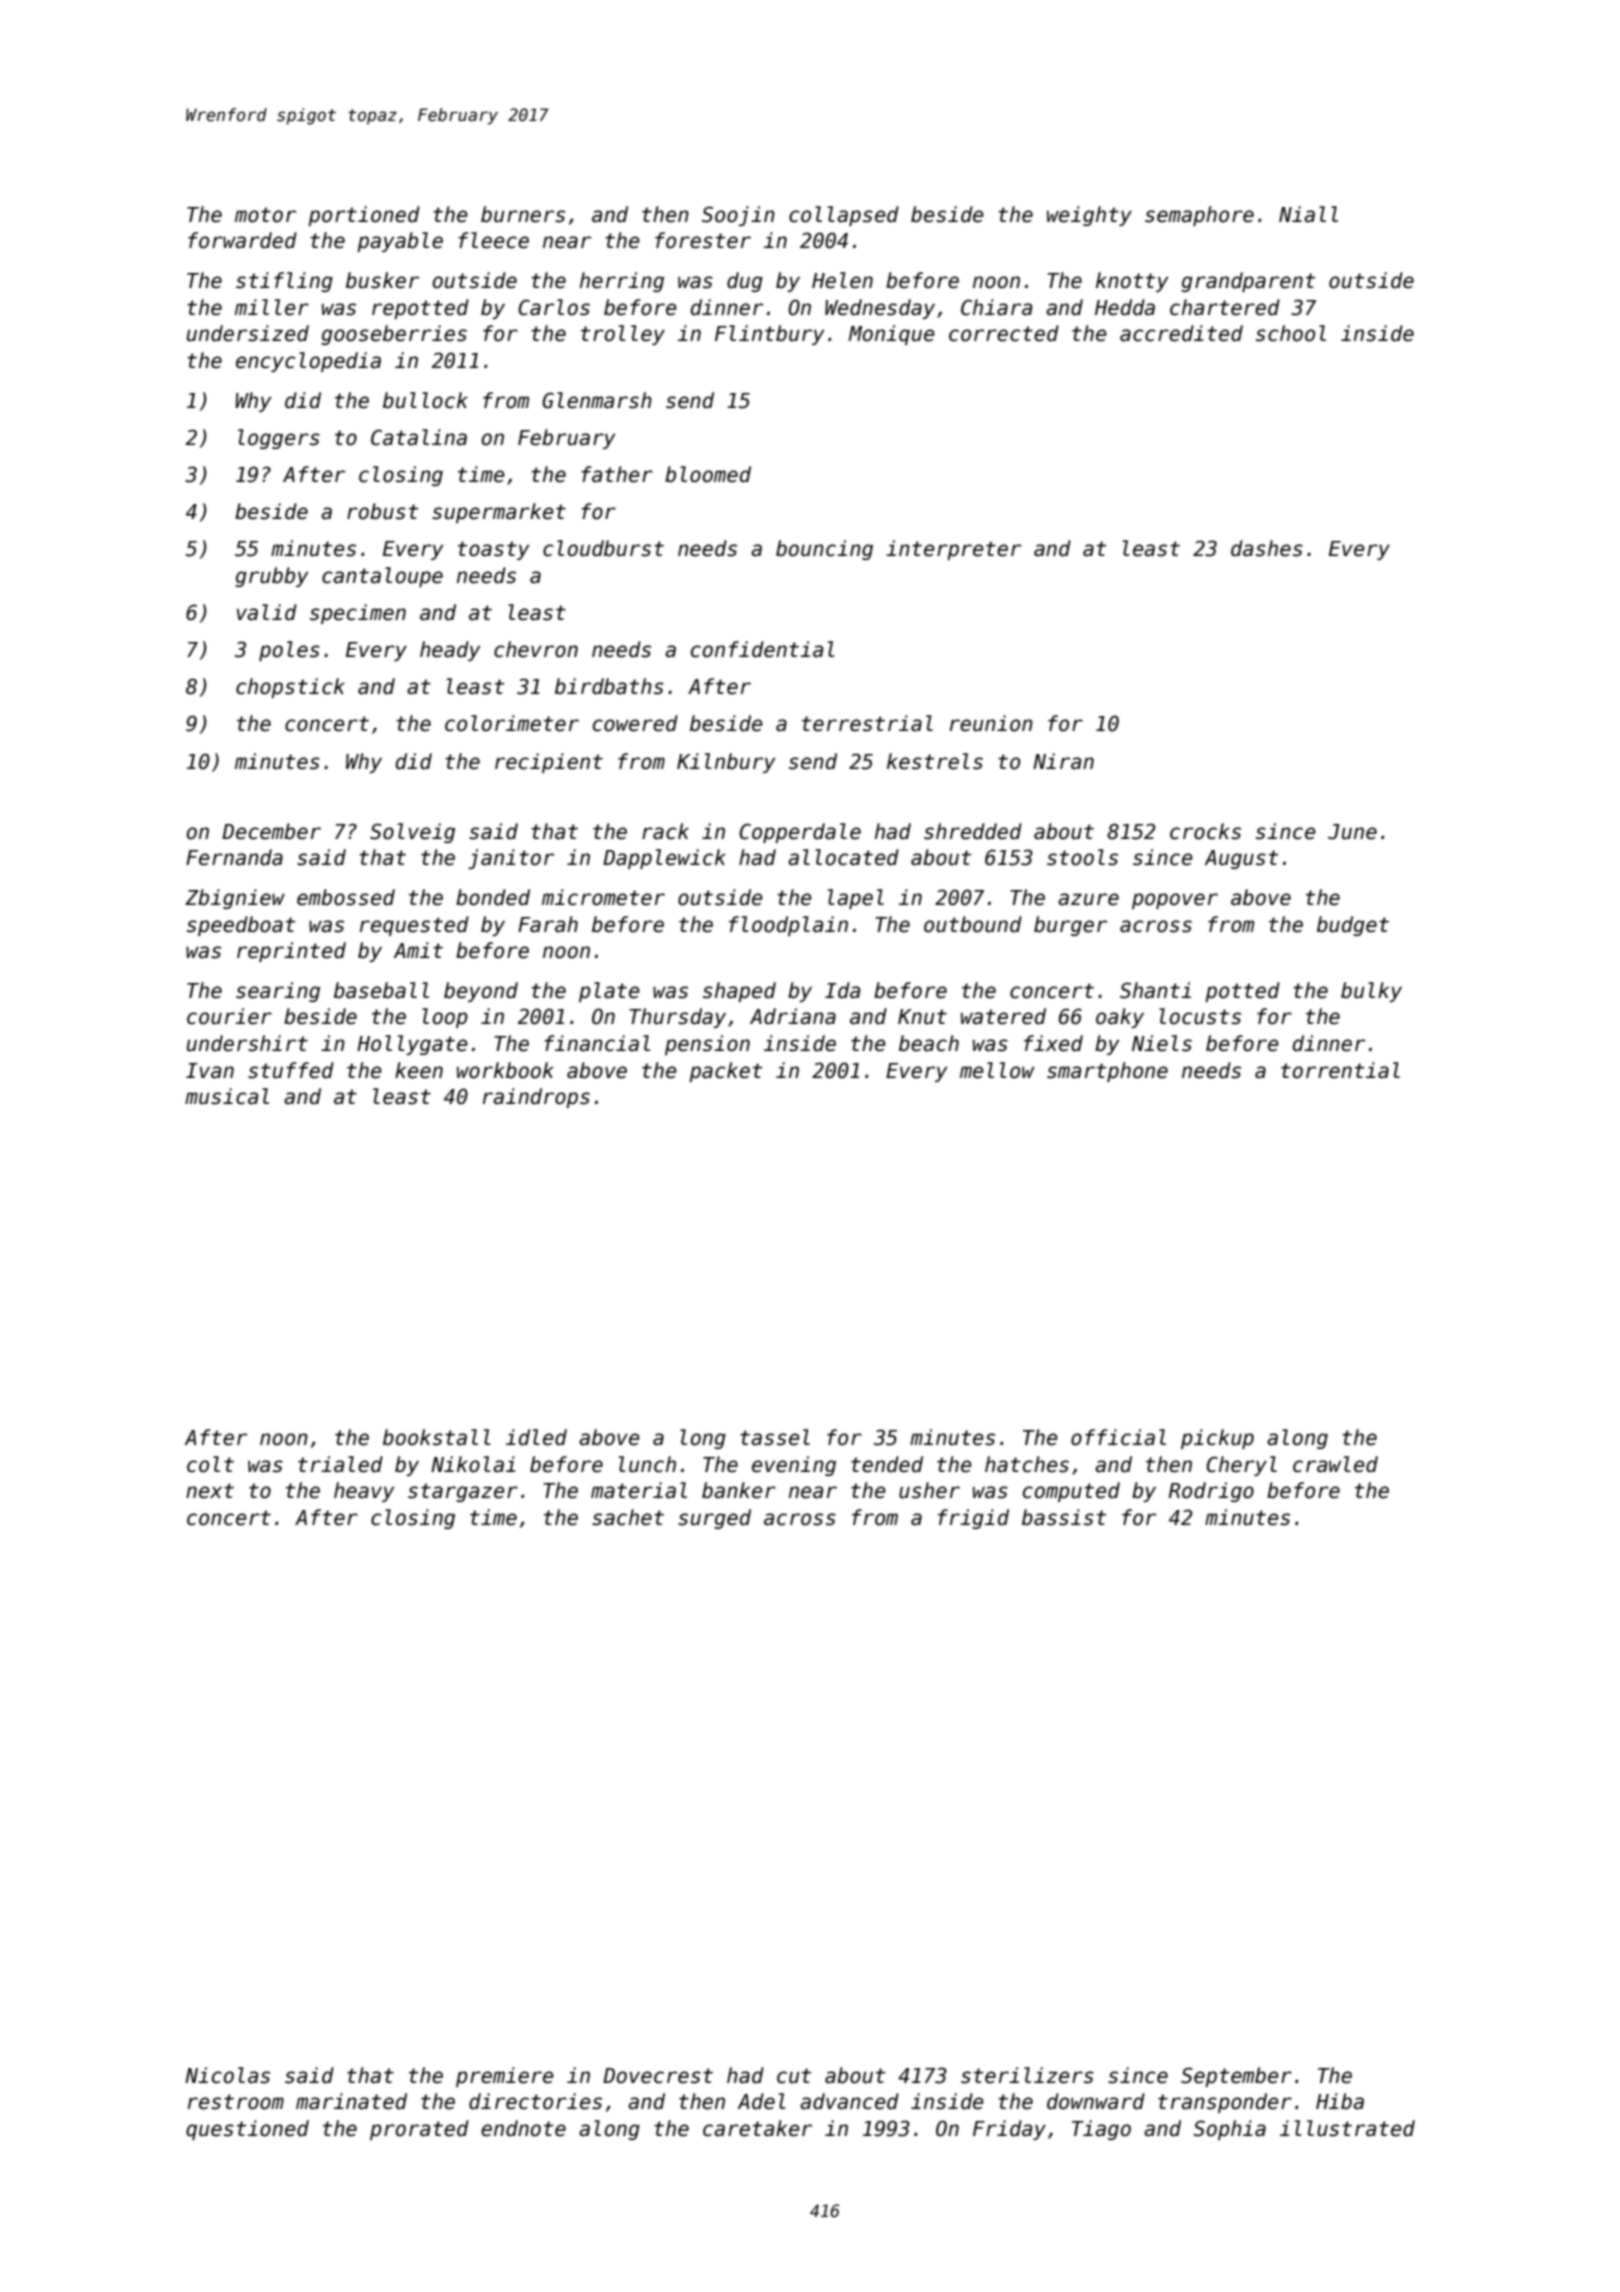 This image has width=1620, height=2292. Describe the element at coordinates (1118, 1437) in the image. I see `official` at that location.
